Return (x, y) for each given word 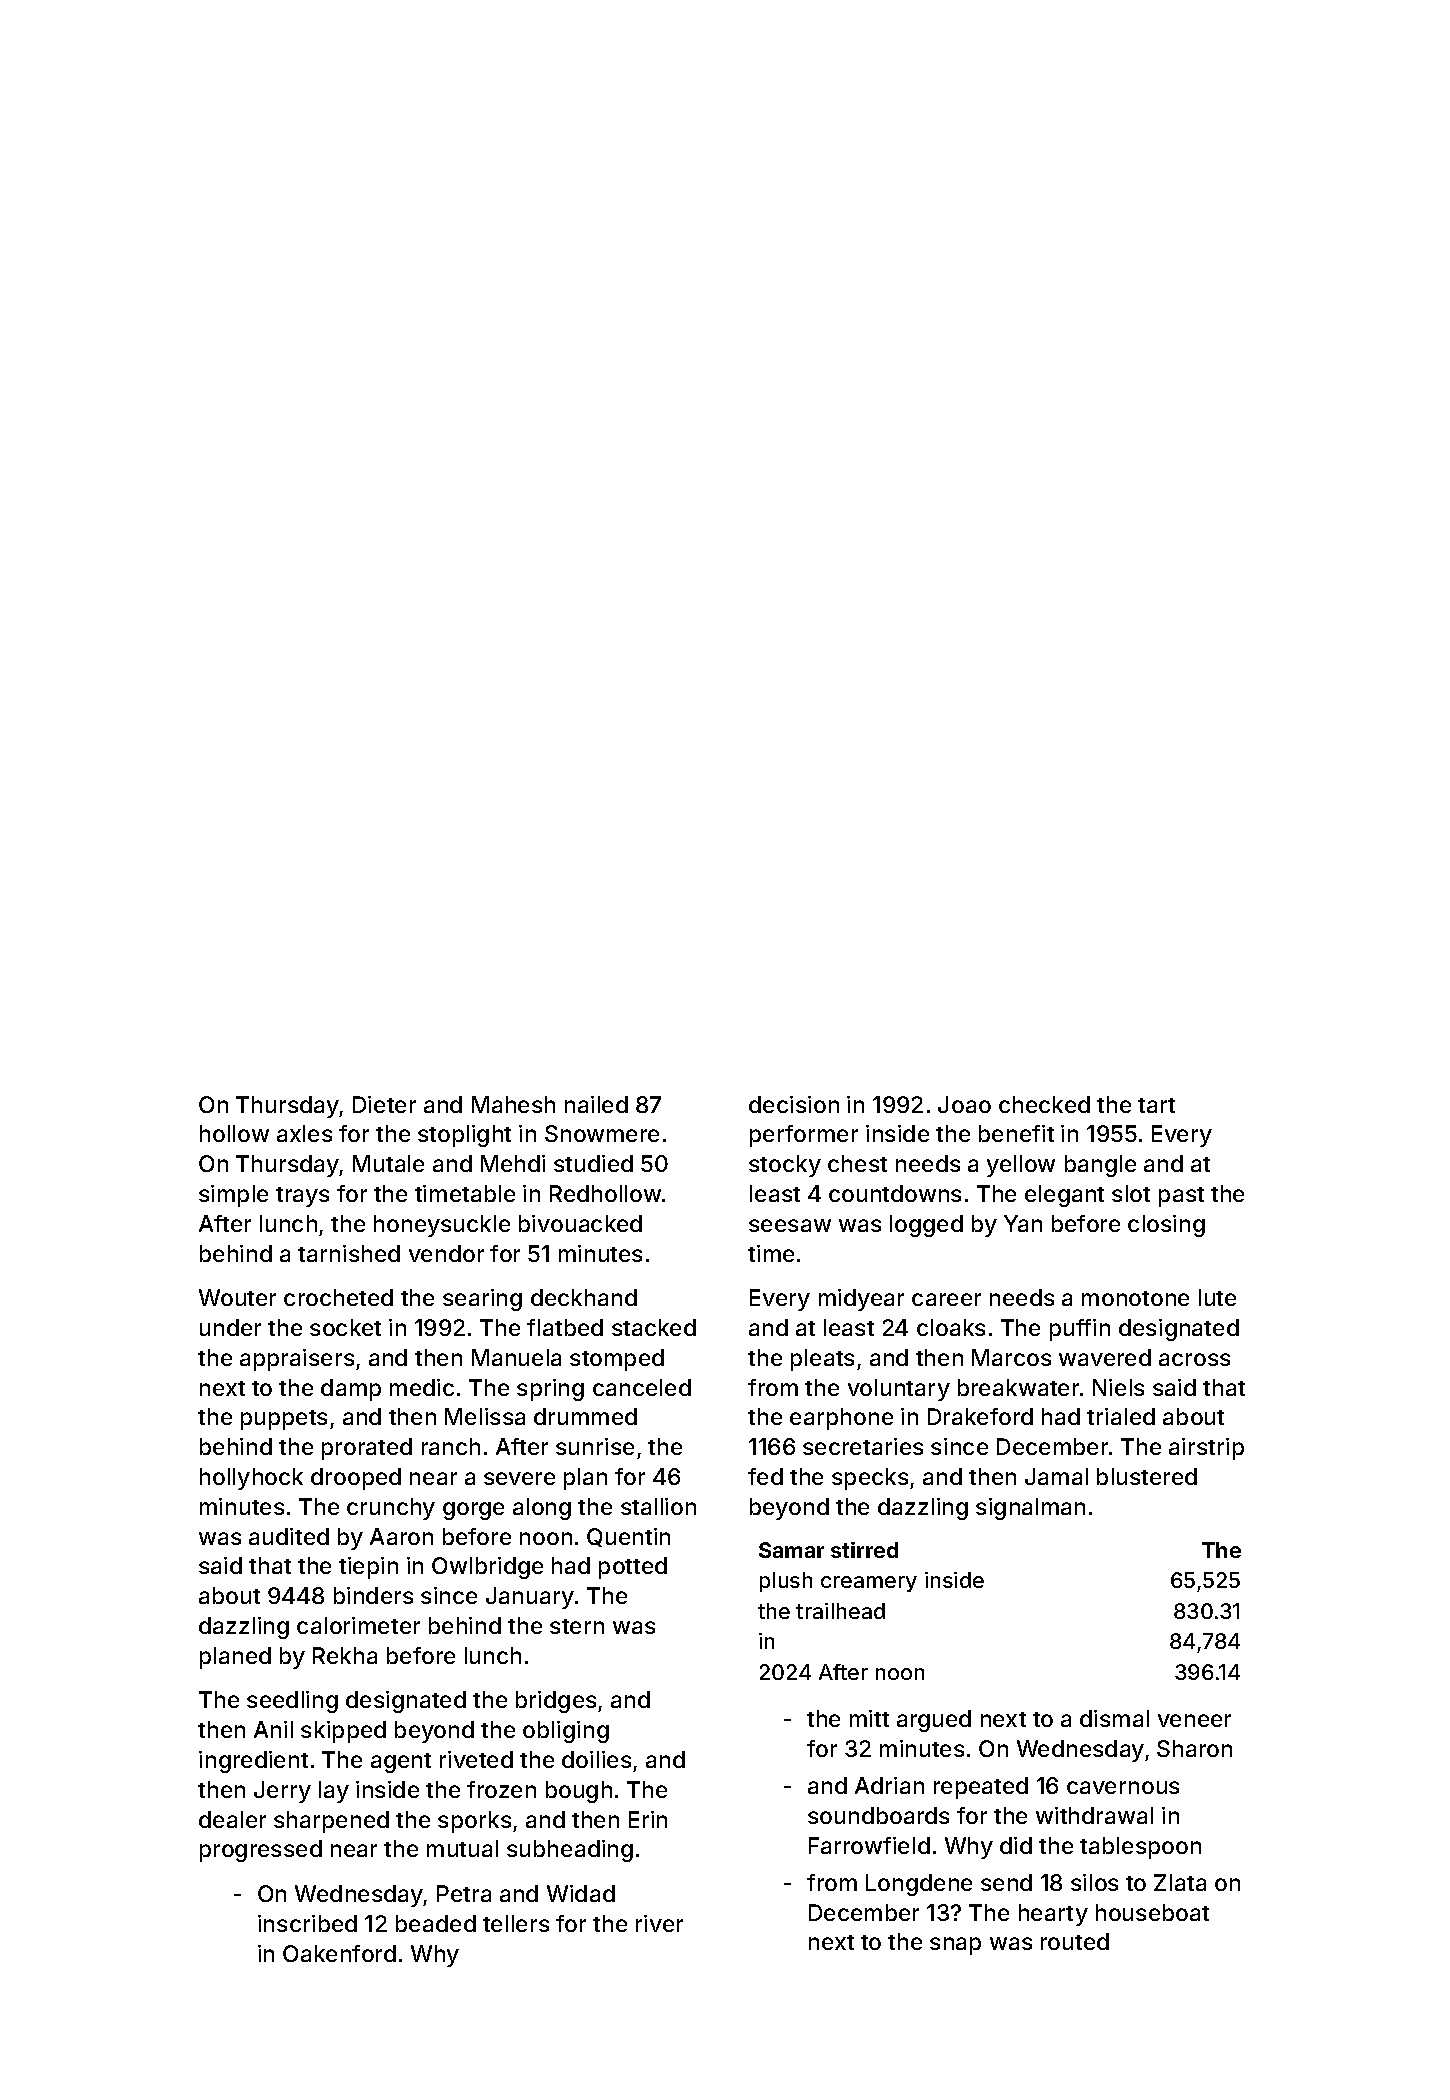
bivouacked (580, 1223)
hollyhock (251, 1479)
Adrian (889, 1785)
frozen (501, 1789)
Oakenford (339, 1953)
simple (233, 1196)
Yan (1023, 1223)
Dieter (384, 1104)
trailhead (840, 1611)
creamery (869, 1584)
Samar (791, 1550)
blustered (1147, 1476)
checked (1044, 1104)
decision (794, 1104)
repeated (981, 1788)
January (530, 1598)
